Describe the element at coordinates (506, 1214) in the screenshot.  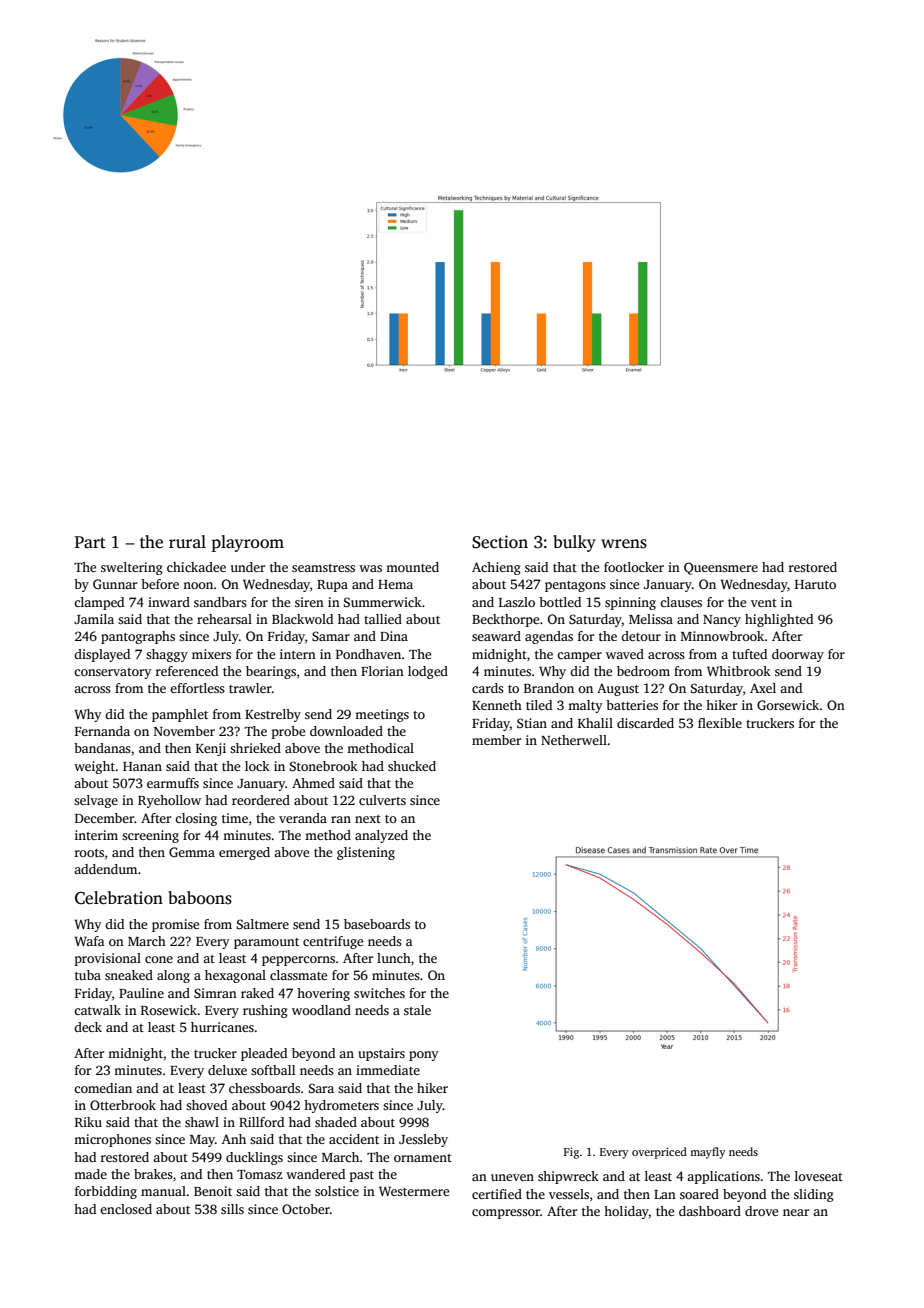
I see `compressor` at that location.
